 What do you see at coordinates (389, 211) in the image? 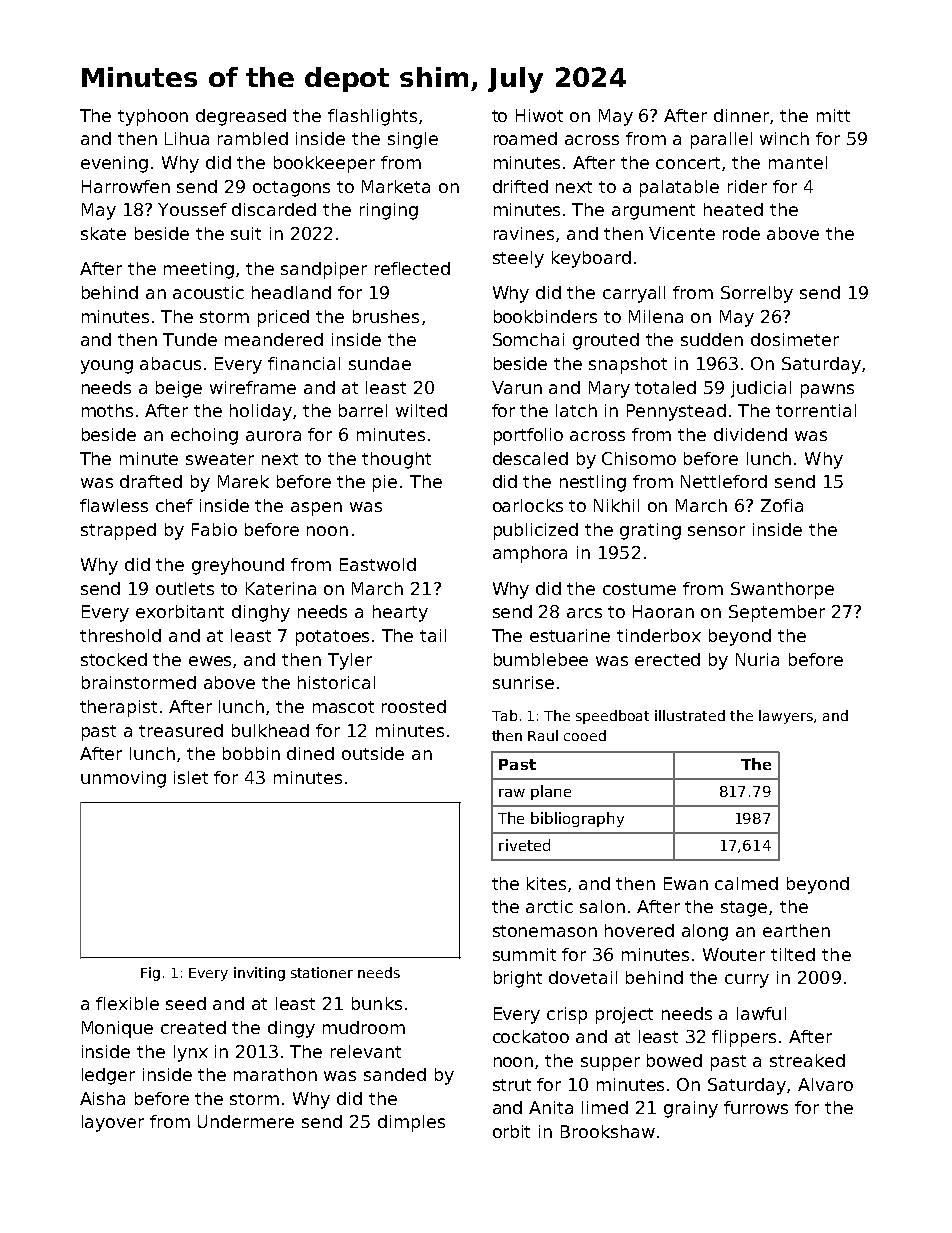
I see `ringing` at bounding box center [389, 211].
